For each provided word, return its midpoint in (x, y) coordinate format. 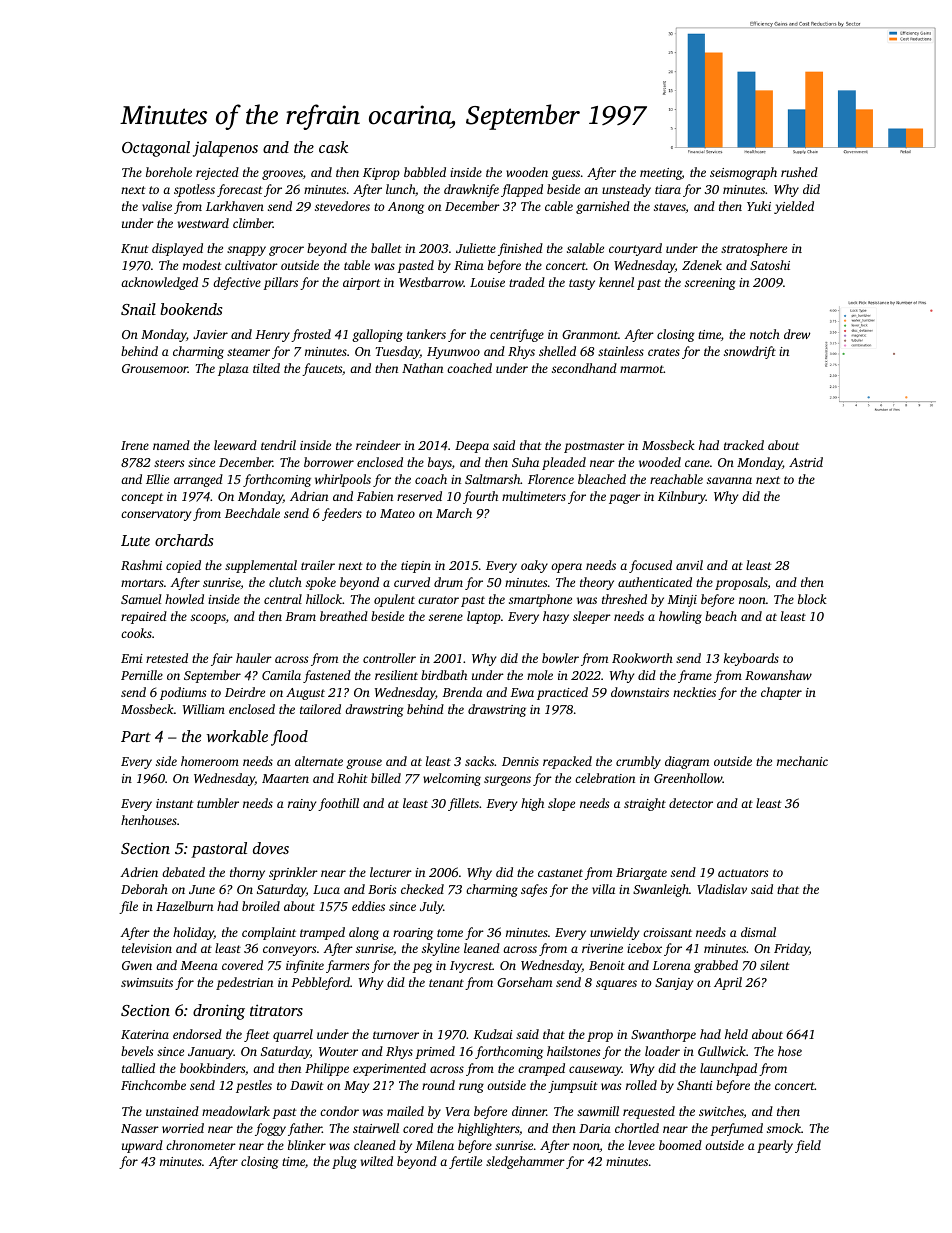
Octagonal (156, 149)
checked (422, 889)
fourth (480, 497)
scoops (208, 619)
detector (691, 803)
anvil (689, 565)
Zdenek (702, 265)
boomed (680, 1145)
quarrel (293, 1035)
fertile (465, 1162)
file (128, 907)
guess (566, 175)
